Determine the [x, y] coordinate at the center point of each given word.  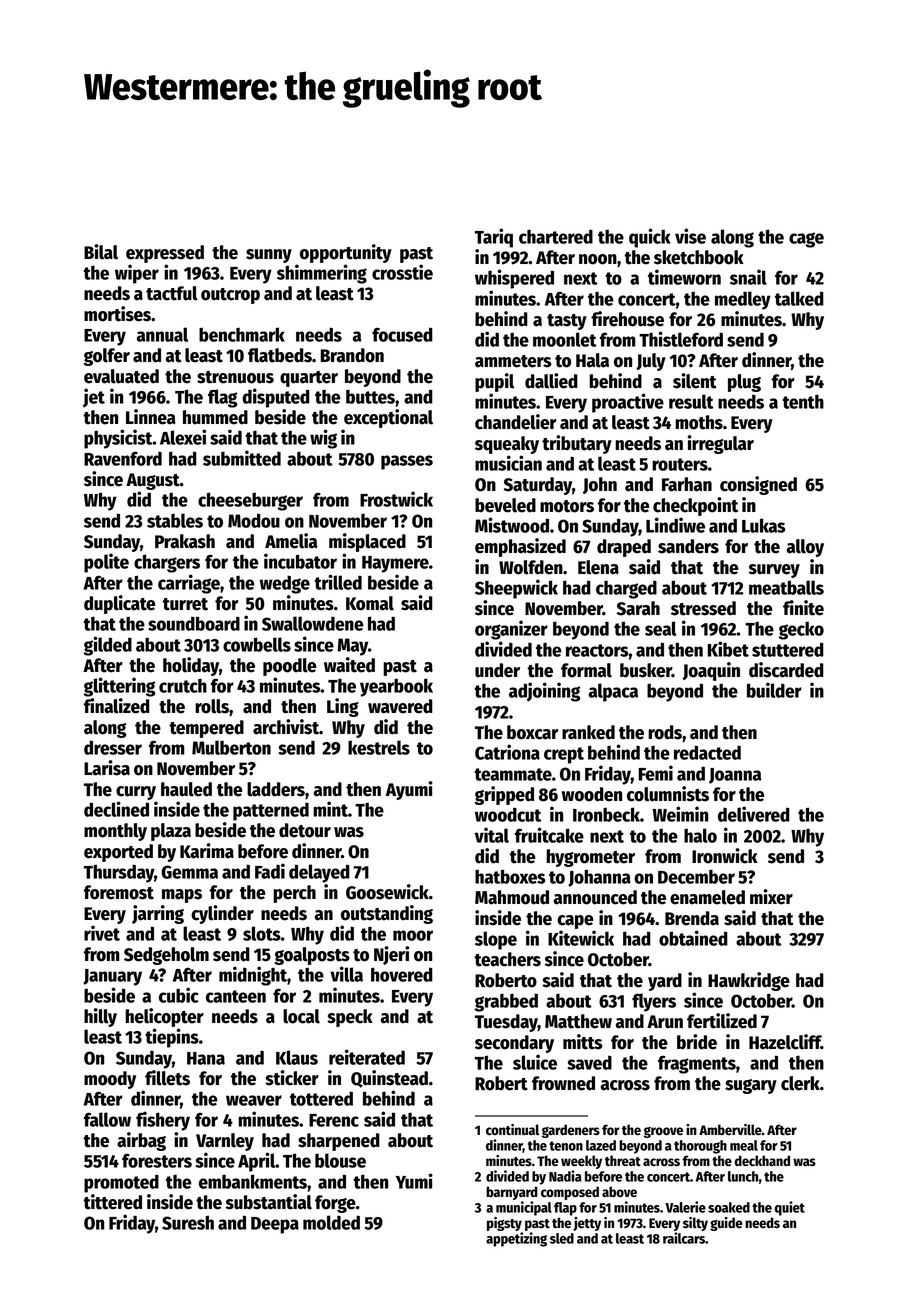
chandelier [516, 422]
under [497, 670]
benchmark [242, 334]
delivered [754, 814]
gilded [108, 646]
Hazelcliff [785, 1042]
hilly [100, 1017]
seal [660, 628]
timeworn [684, 277]
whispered [514, 279]
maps [182, 896]
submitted [242, 458]
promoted [121, 1184]
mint [330, 809]
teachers [507, 959]
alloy [805, 548]
